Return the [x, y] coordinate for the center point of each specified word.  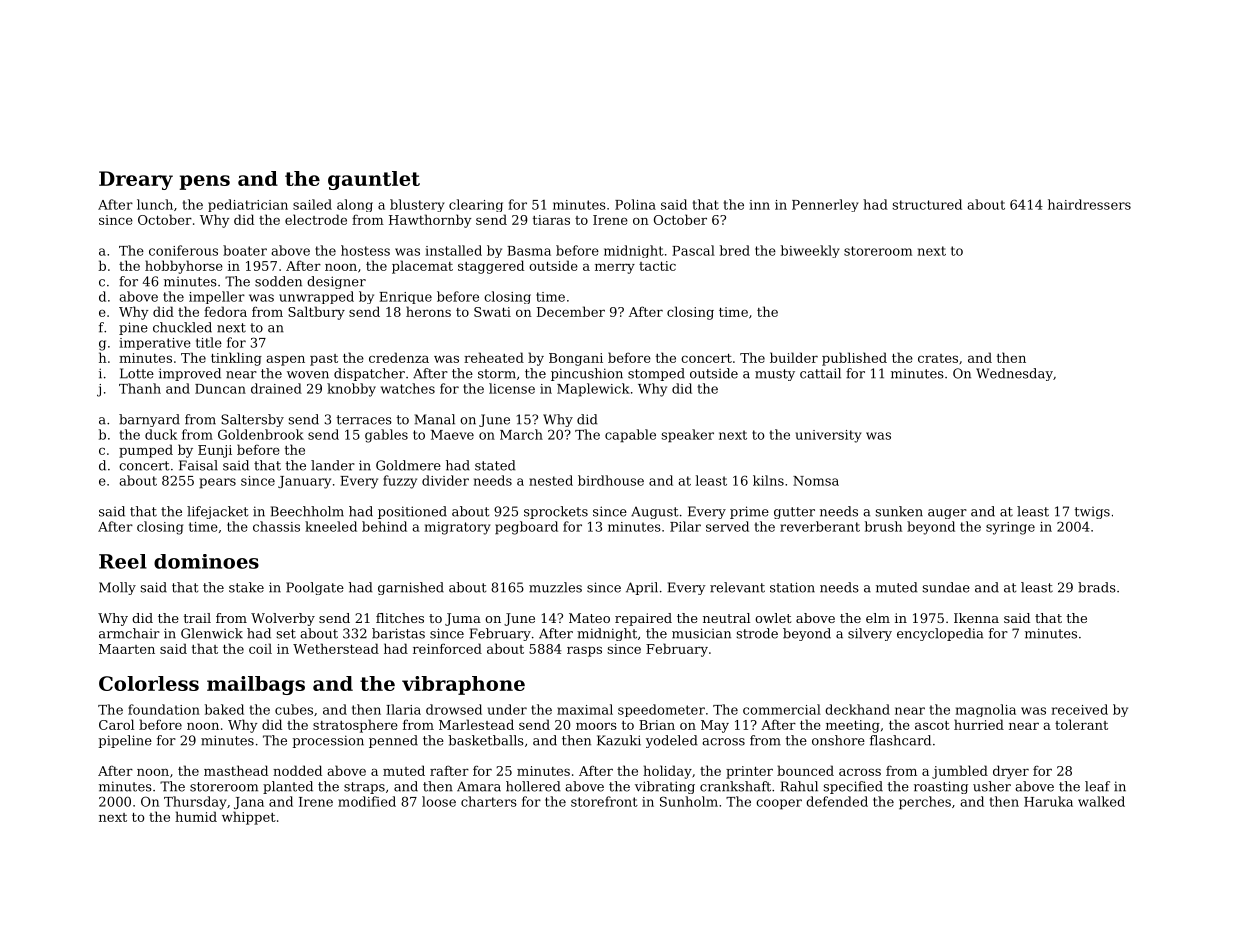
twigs [1092, 513]
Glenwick [212, 633]
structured [927, 204]
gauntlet [374, 180]
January [304, 482]
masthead [236, 770]
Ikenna [976, 618]
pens [205, 182]
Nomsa [816, 481]
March [521, 434]
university [828, 436]
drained [276, 388]
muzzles [555, 587]
